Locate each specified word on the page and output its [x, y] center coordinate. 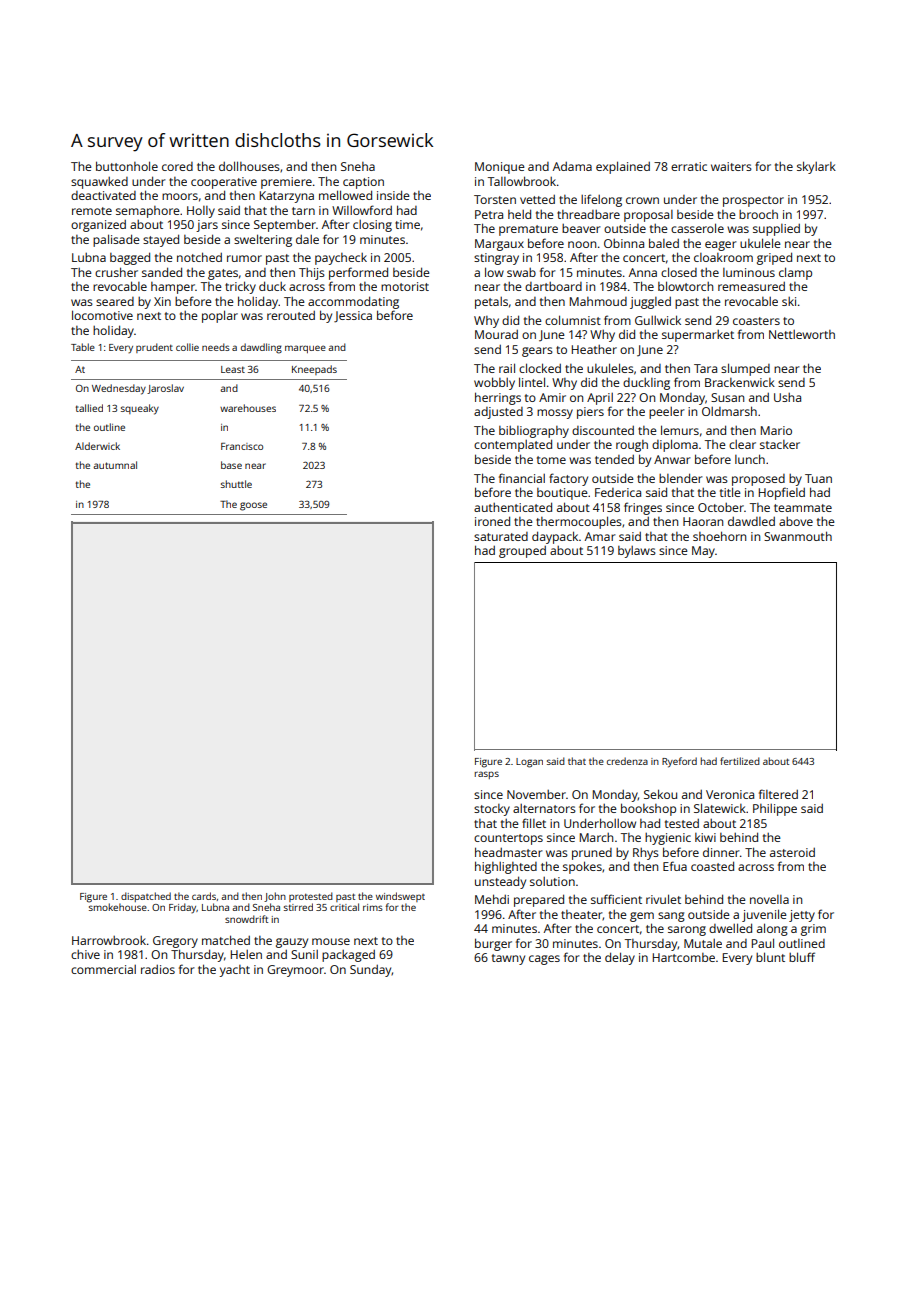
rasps [487, 775]
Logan [529, 763]
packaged [348, 956]
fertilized [740, 761]
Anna [643, 272]
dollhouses [249, 166]
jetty [802, 916]
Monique [500, 168]
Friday [182, 908]
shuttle [236, 484]
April [600, 399]
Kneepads [314, 370]
